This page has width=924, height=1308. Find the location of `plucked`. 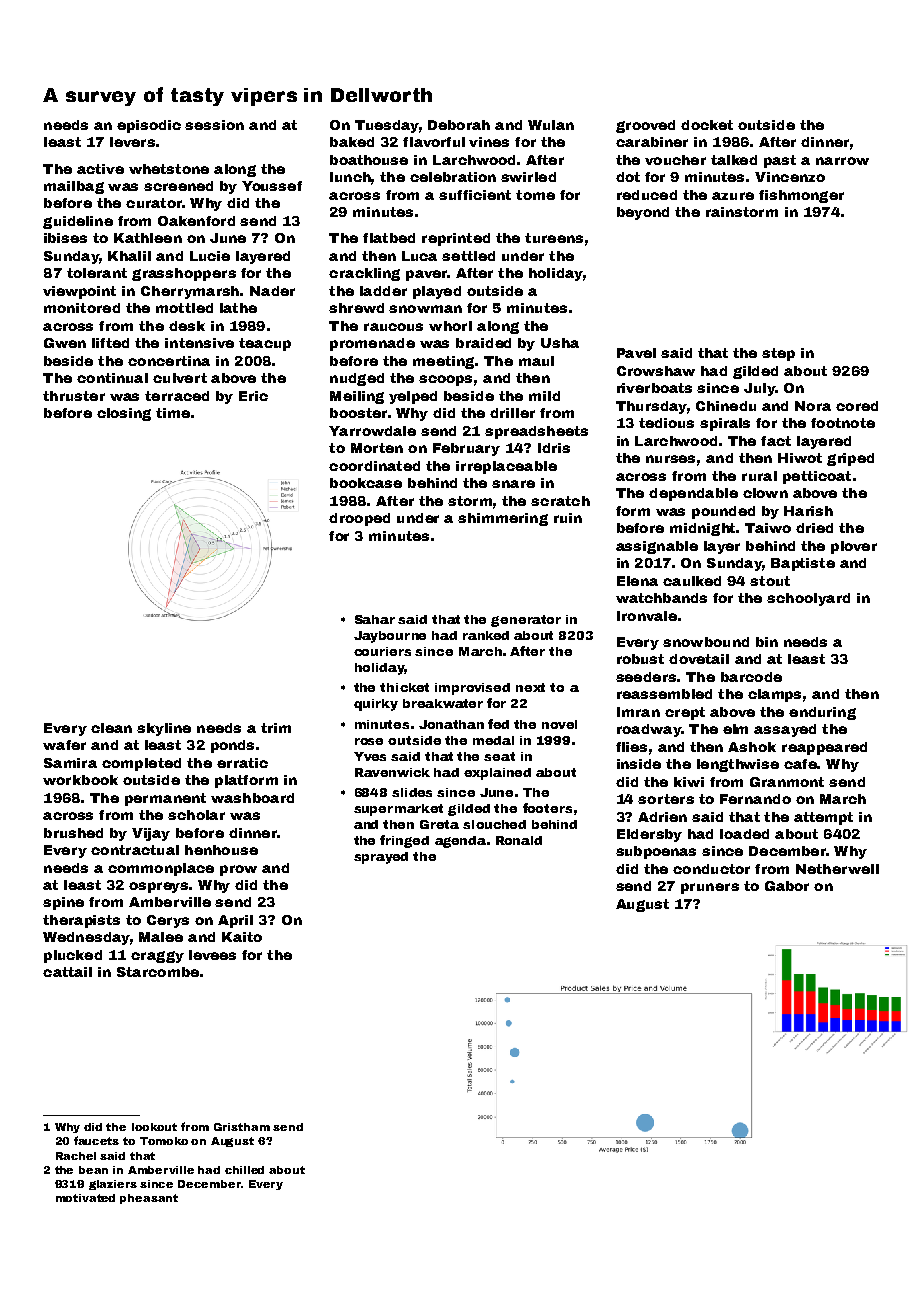

plucked is located at coordinates (73, 956).
